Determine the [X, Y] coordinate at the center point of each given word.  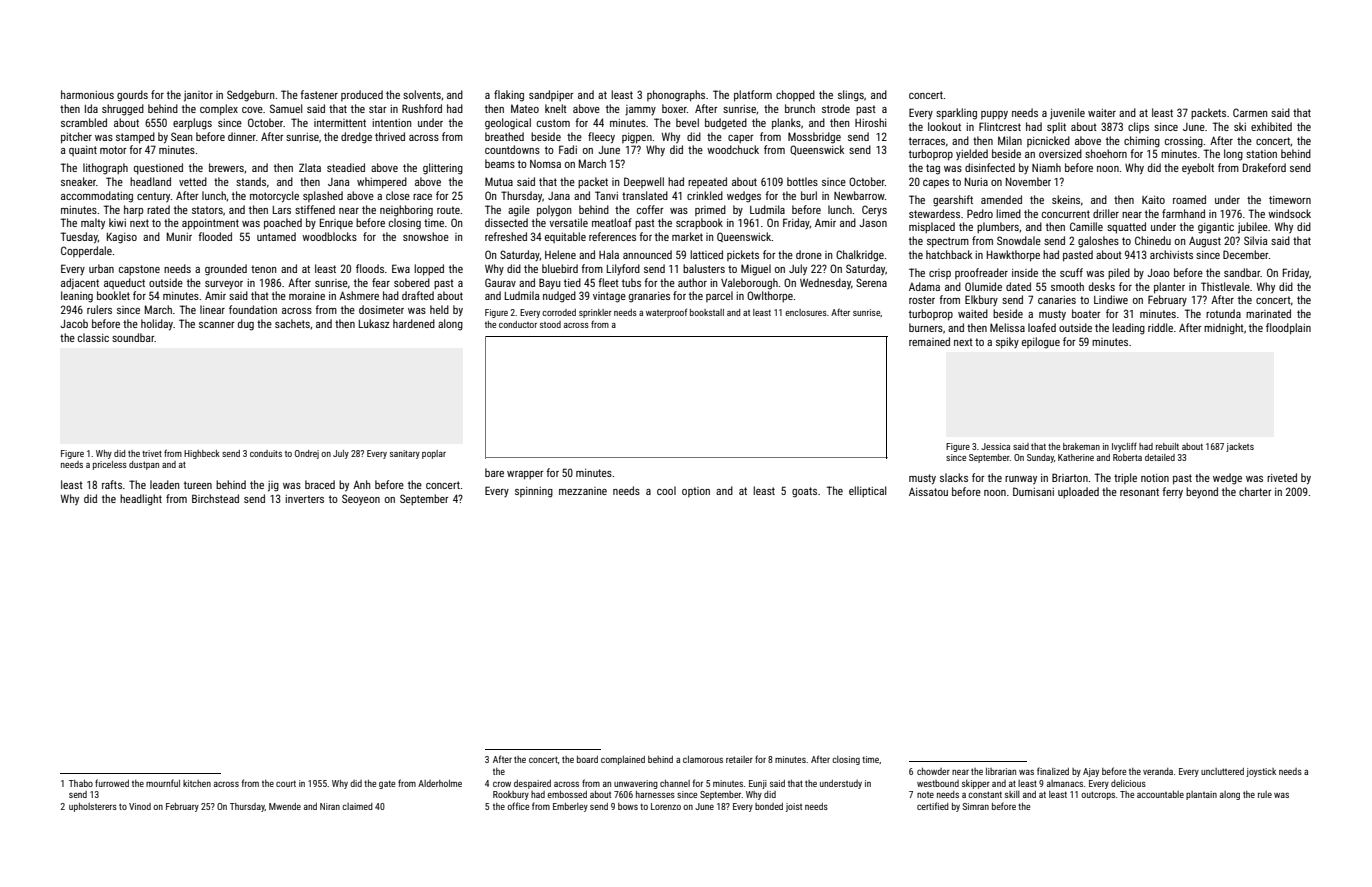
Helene [560, 254]
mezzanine [583, 491]
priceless [110, 465]
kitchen [197, 783]
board [587, 759]
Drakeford [1264, 167]
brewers [226, 167]
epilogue [1041, 343]
